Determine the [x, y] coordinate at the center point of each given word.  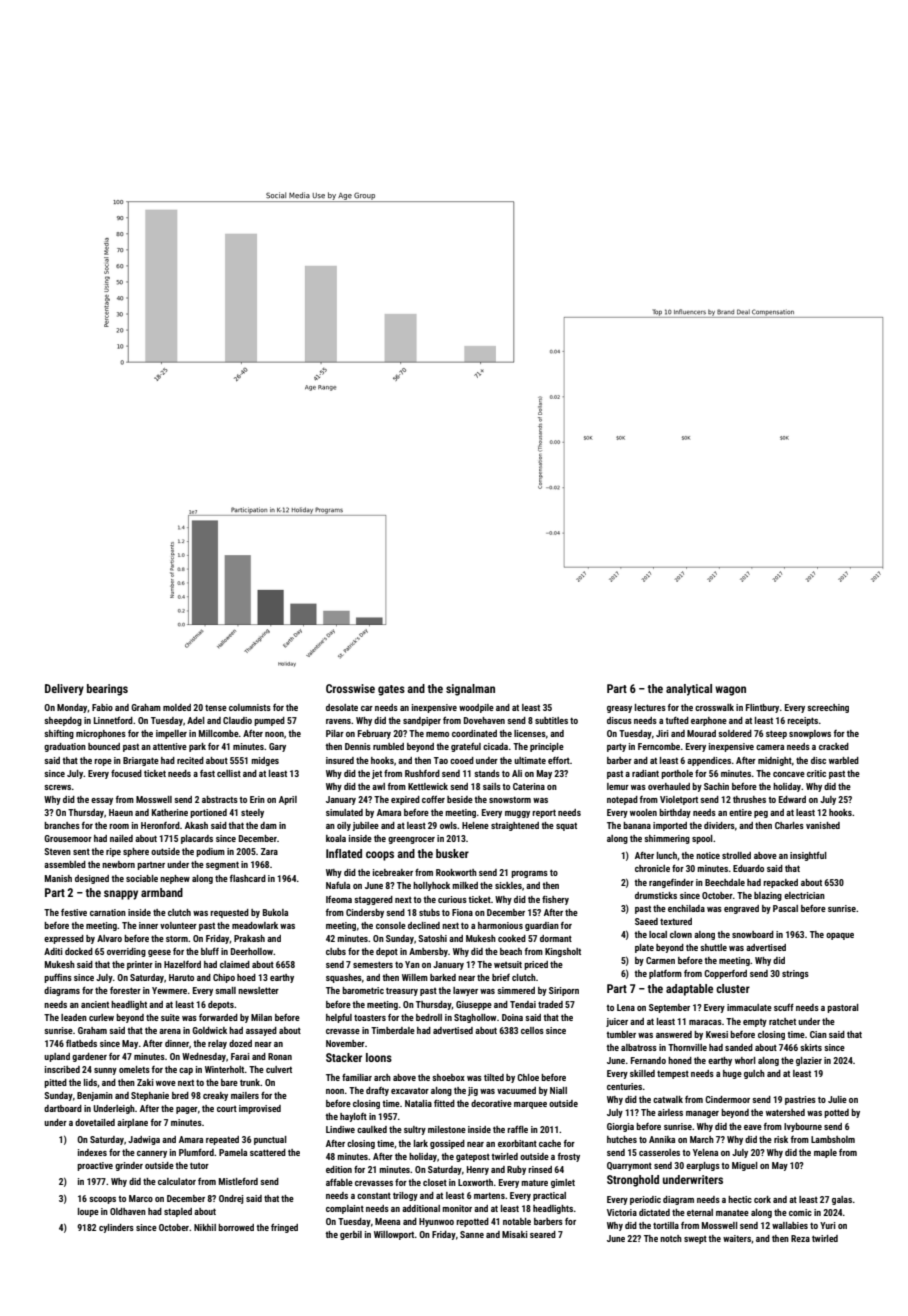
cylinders [116, 1228]
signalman [470, 690]
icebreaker [393, 872]
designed [92, 879]
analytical [689, 690]
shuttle [713, 947]
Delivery [64, 690]
